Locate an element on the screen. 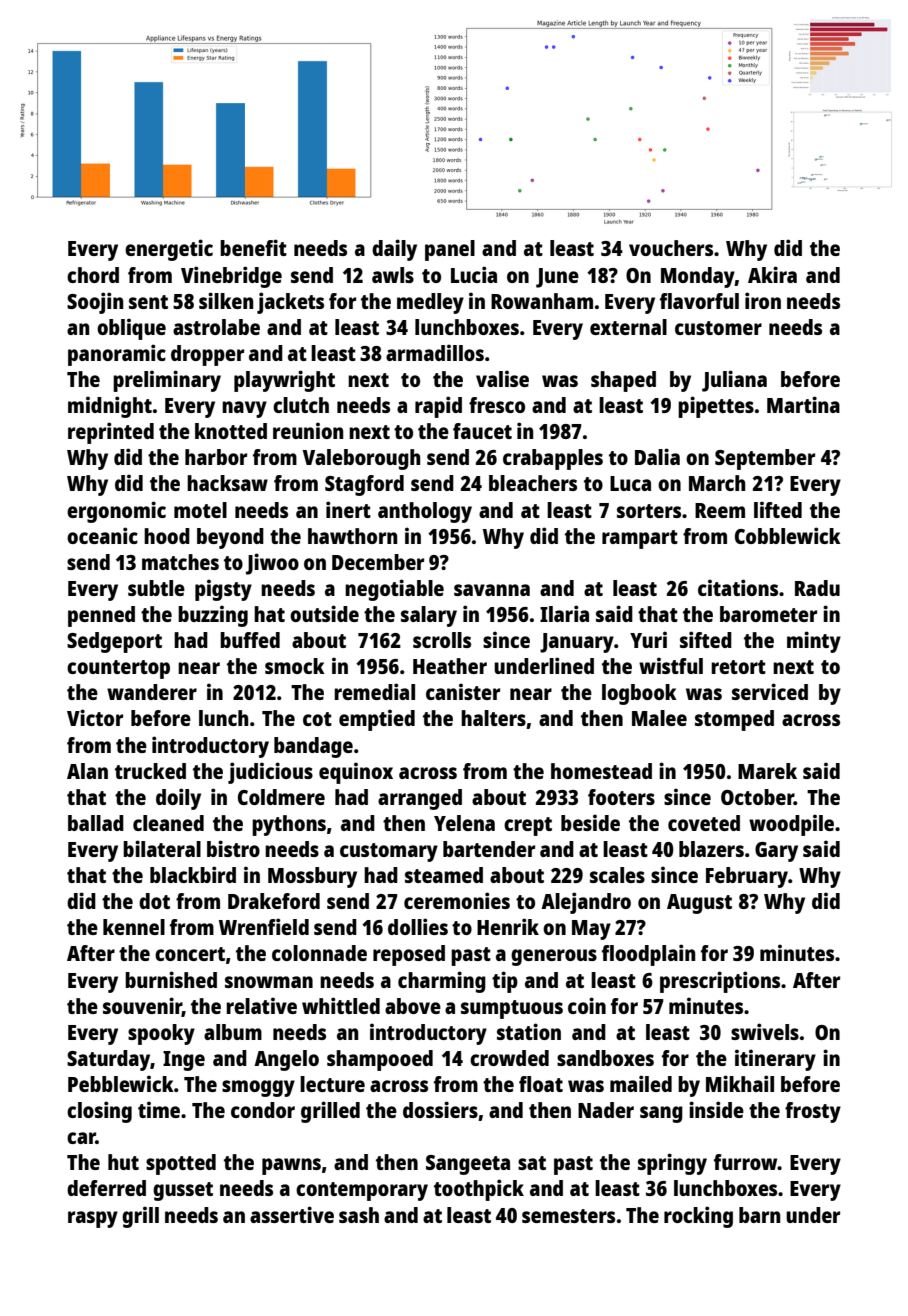 The width and height of the screenshot is (908, 1316). hut is located at coordinates (123, 1162).
